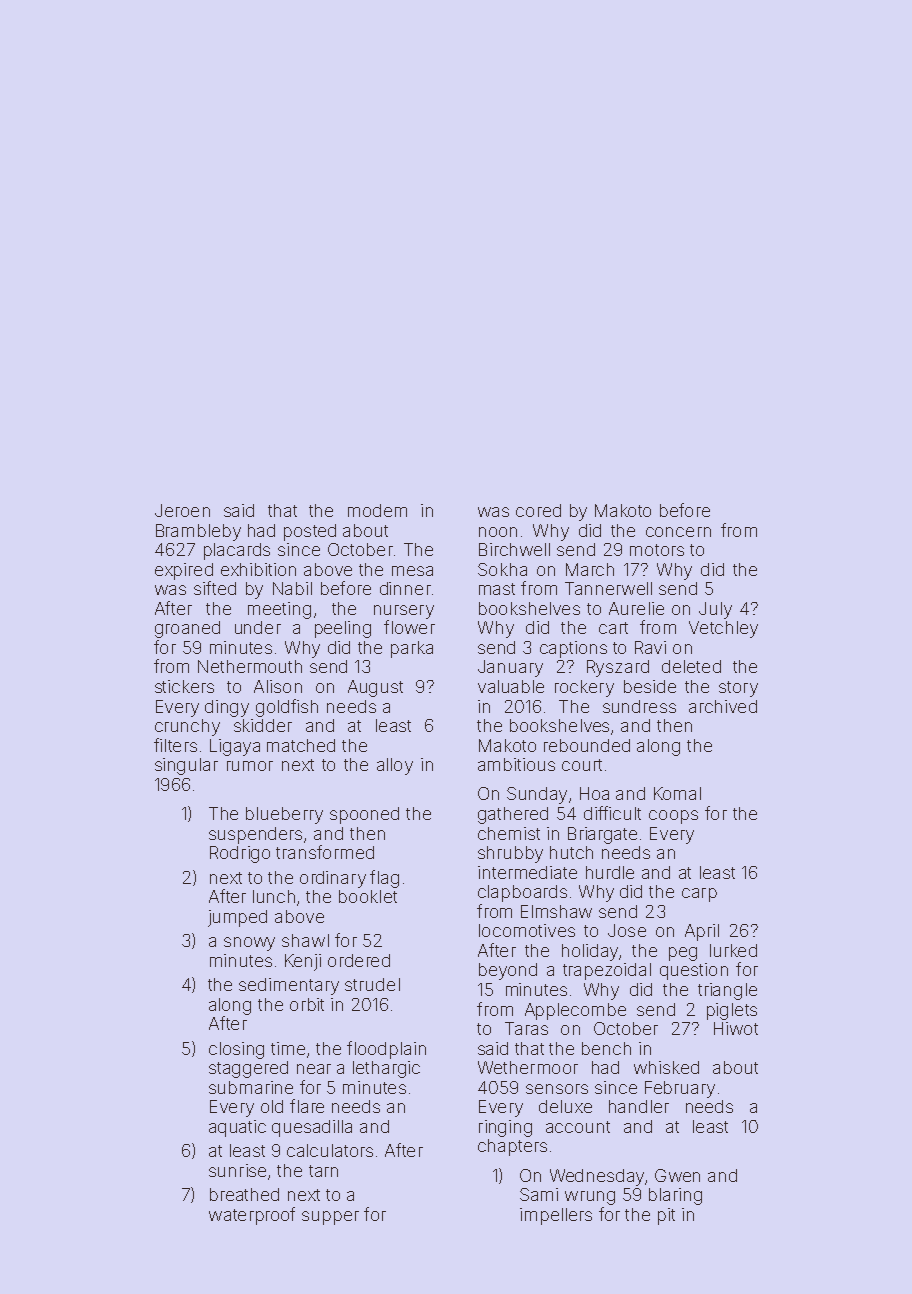  Describe the element at coordinates (252, 1216) in the image. I see `waterproof` at that location.
